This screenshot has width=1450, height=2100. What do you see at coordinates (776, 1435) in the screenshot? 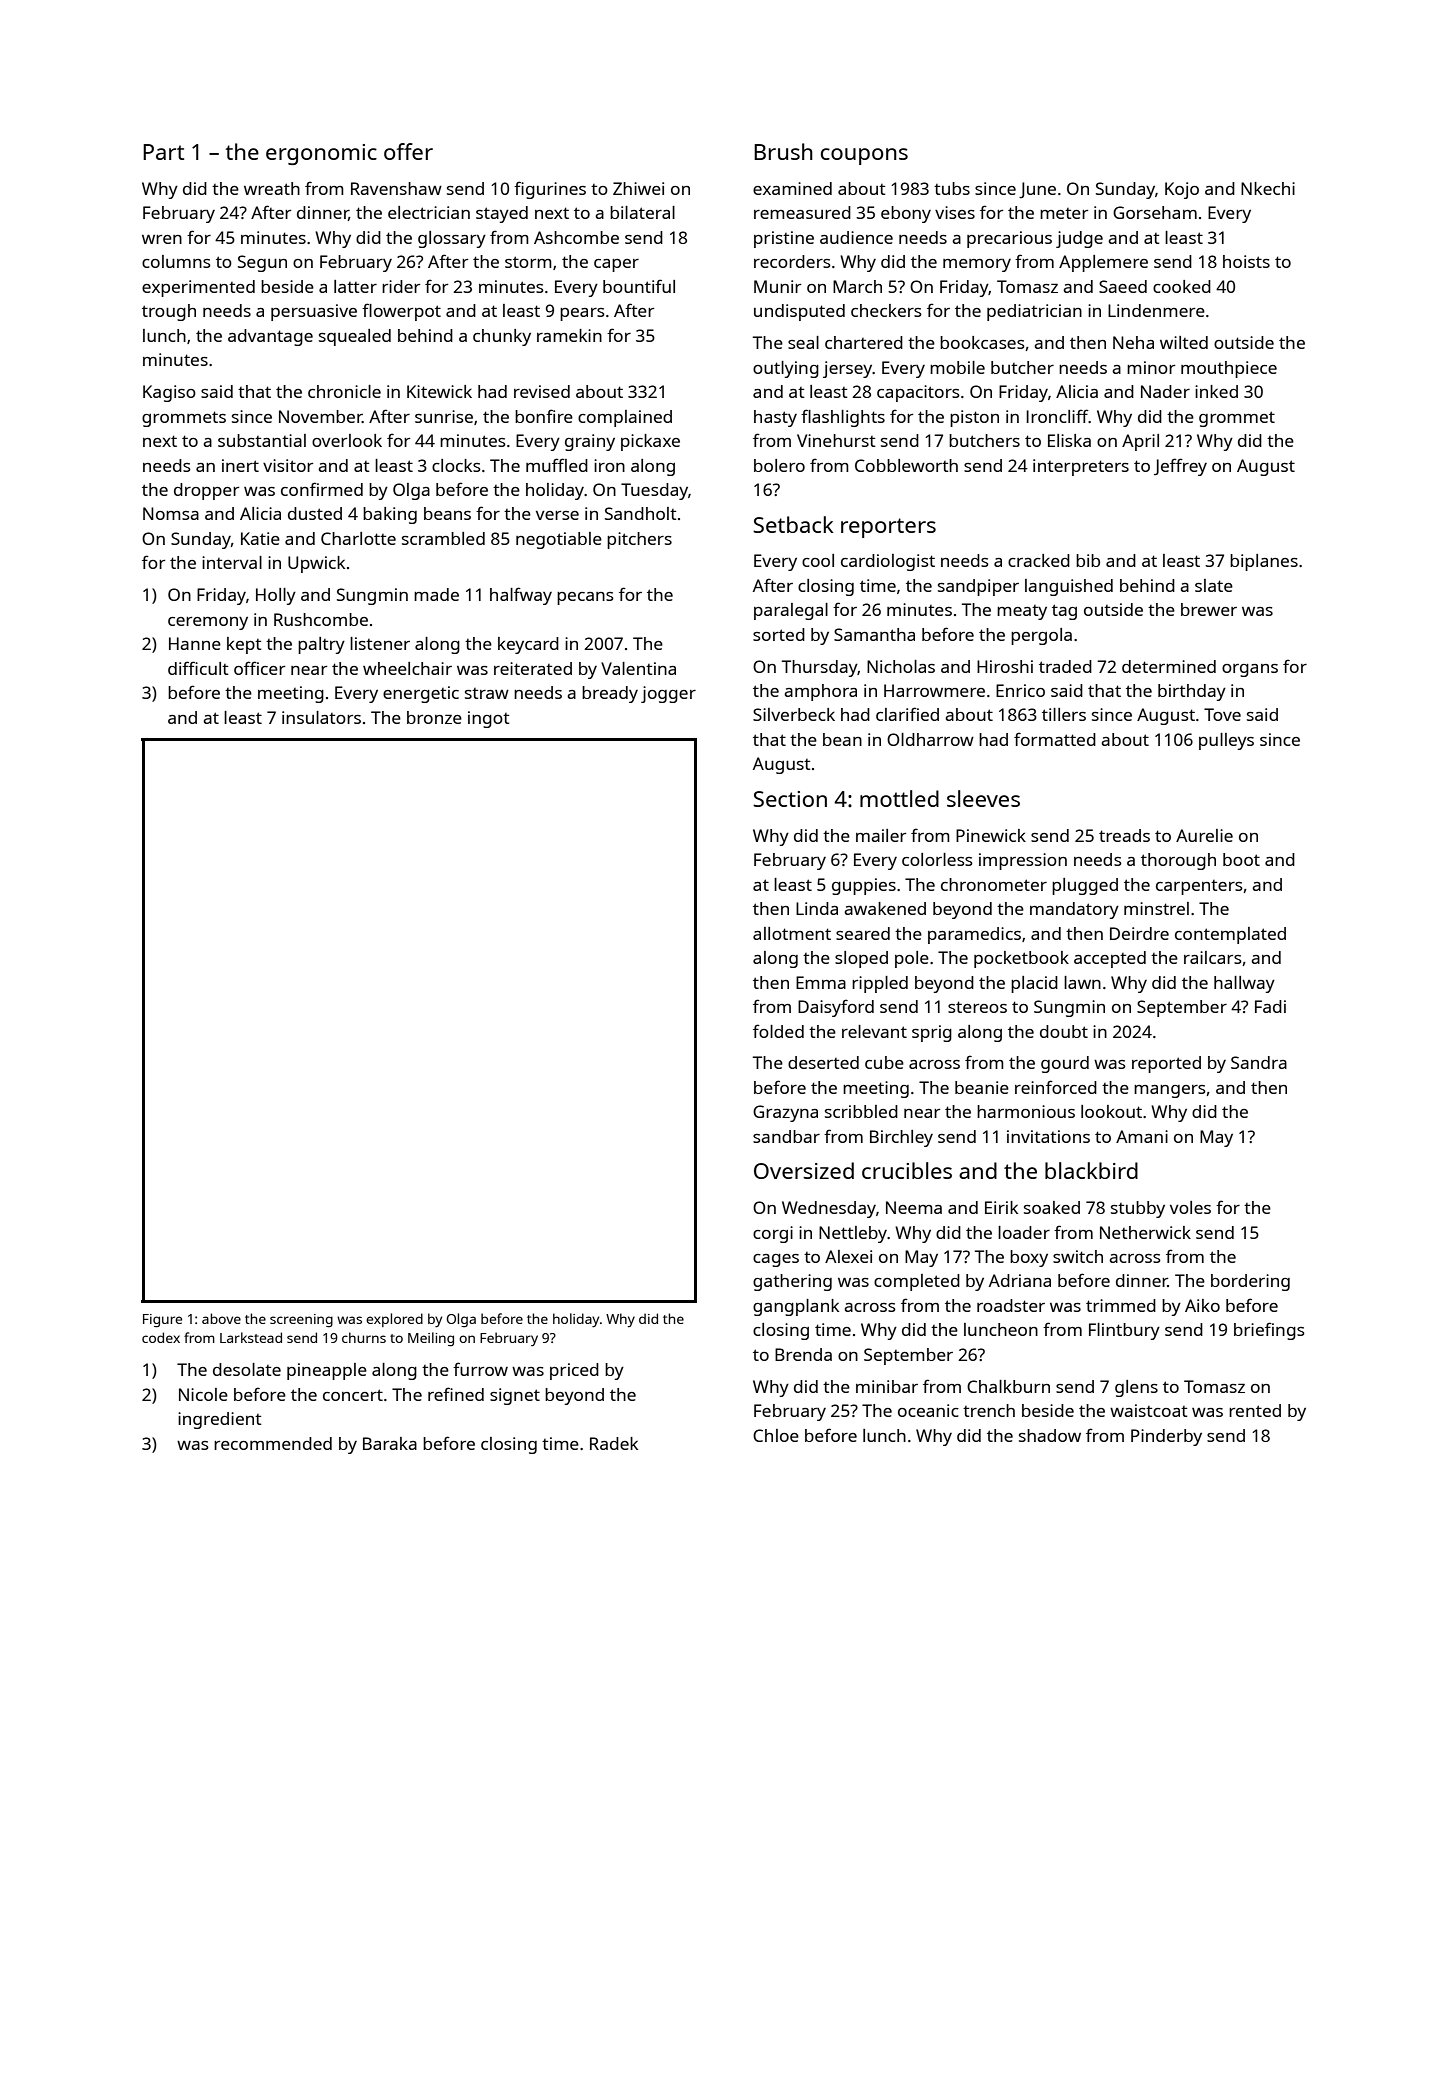
I see `Chloe` at bounding box center [776, 1435].
